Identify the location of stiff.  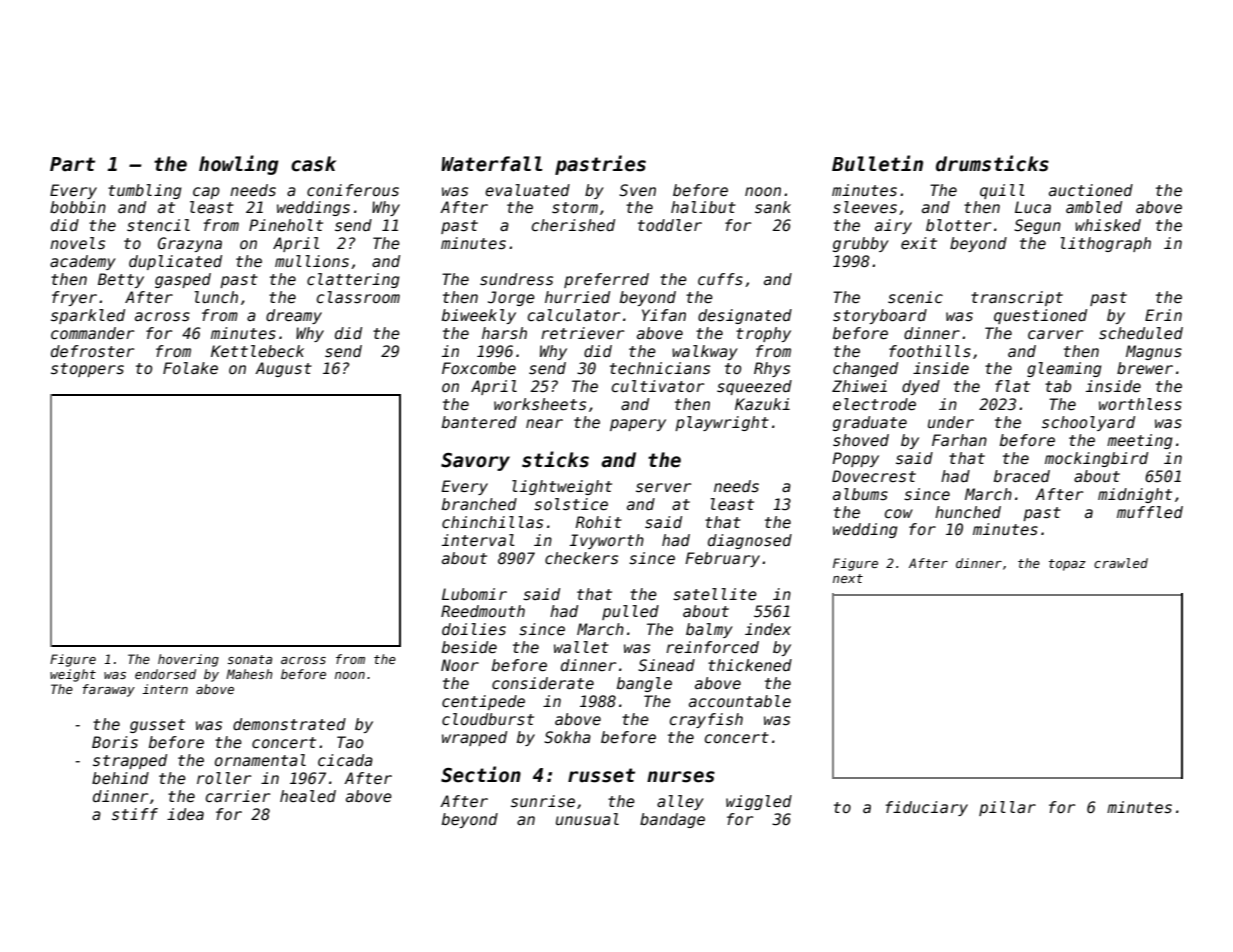
(135, 814).
